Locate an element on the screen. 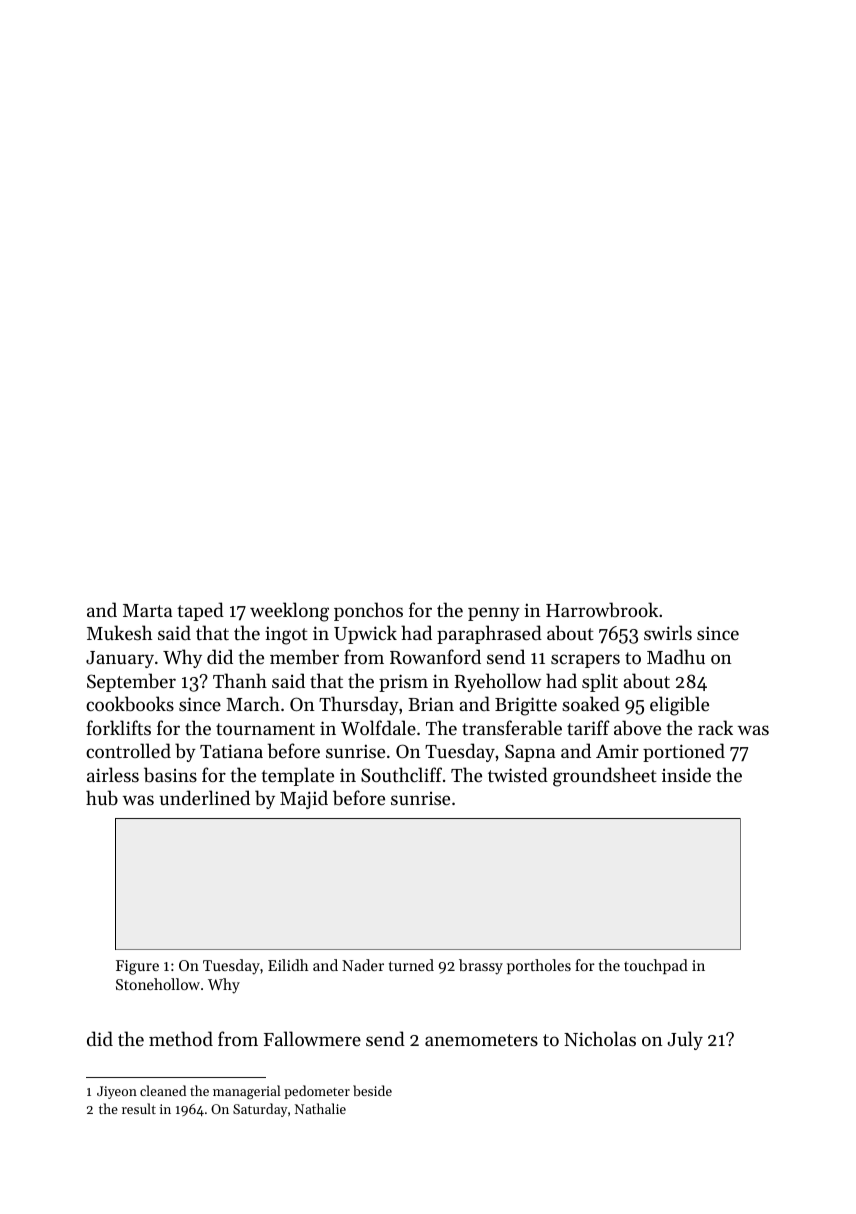  eligible is located at coordinates (679, 706).
